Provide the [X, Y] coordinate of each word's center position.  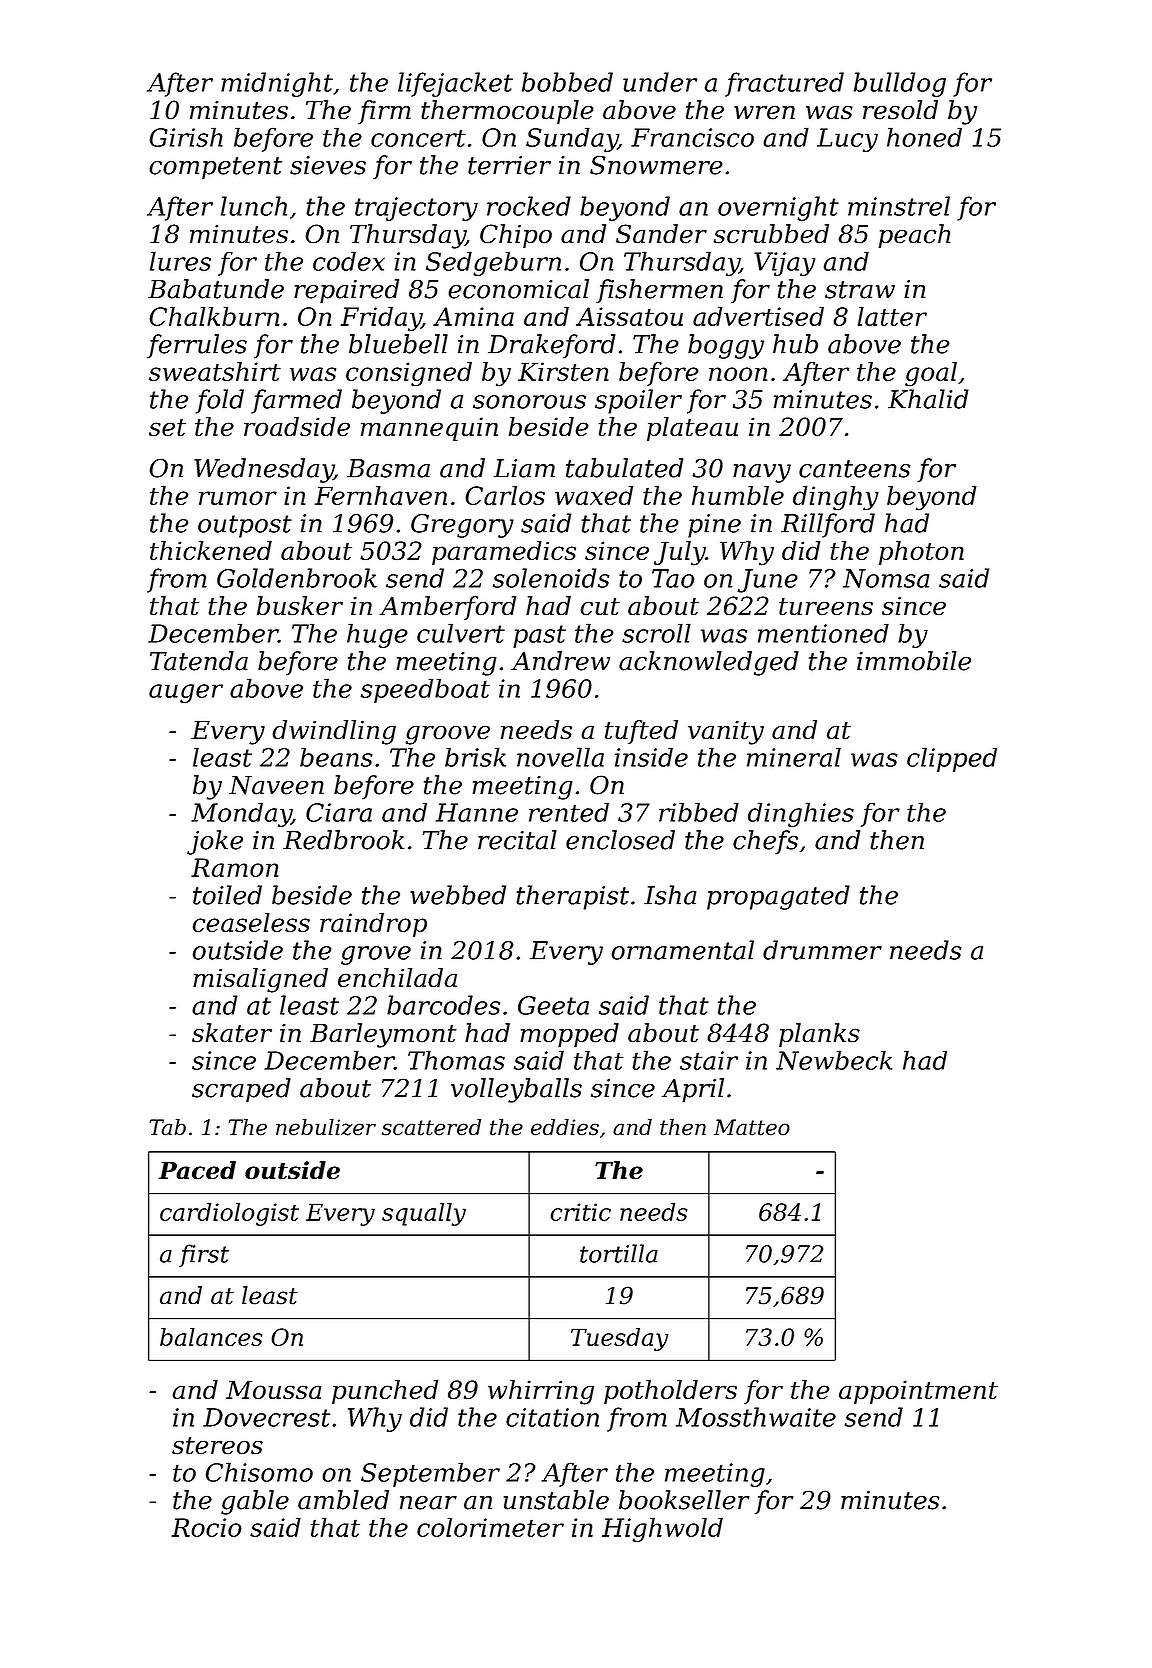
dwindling [334, 732]
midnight [277, 84]
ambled [343, 1500]
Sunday [572, 139]
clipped [952, 759]
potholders [670, 1392]
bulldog [900, 84]
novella [560, 757]
